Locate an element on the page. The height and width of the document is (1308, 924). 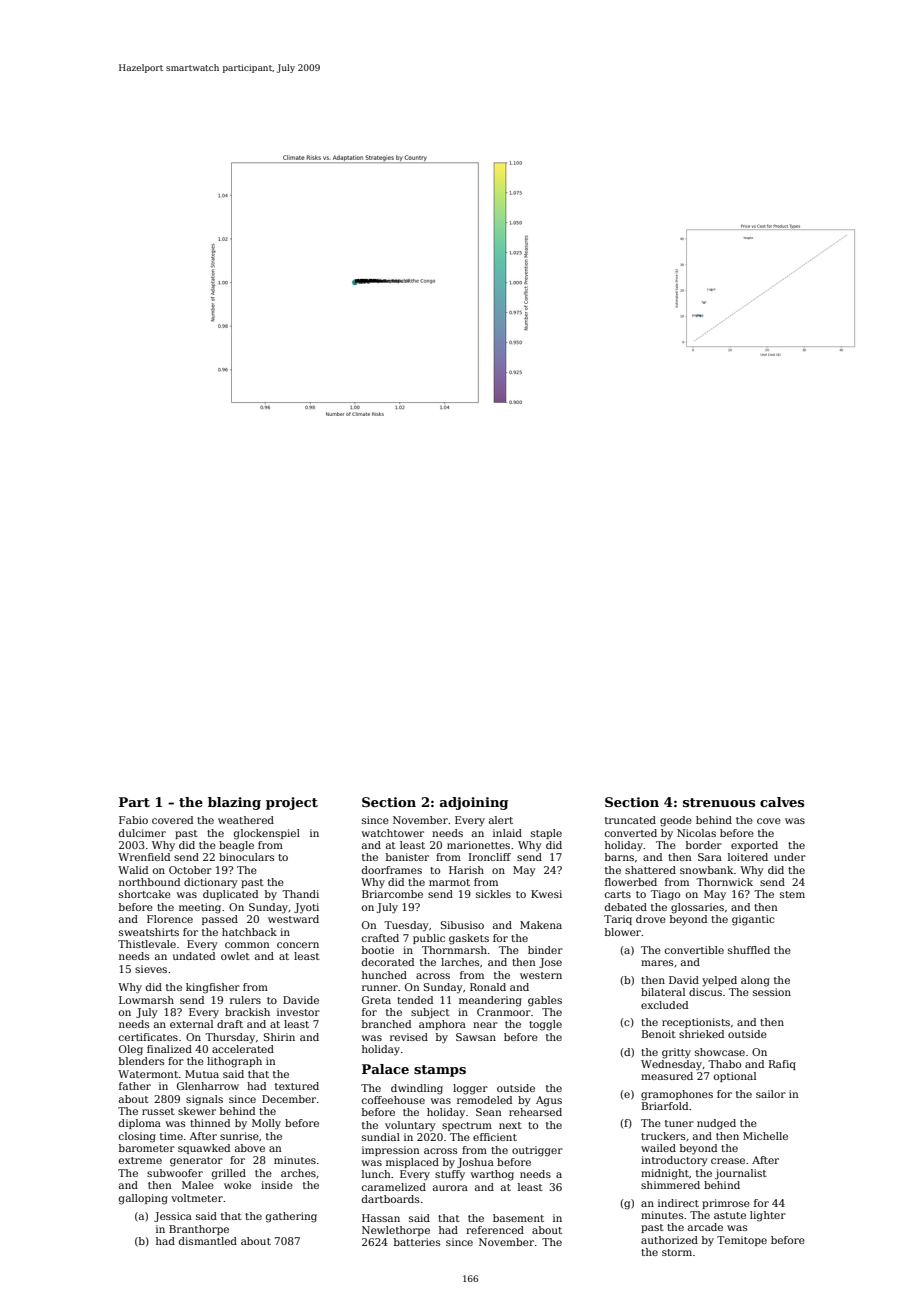
Lowmarsh is located at coordinates (146, 1000).
